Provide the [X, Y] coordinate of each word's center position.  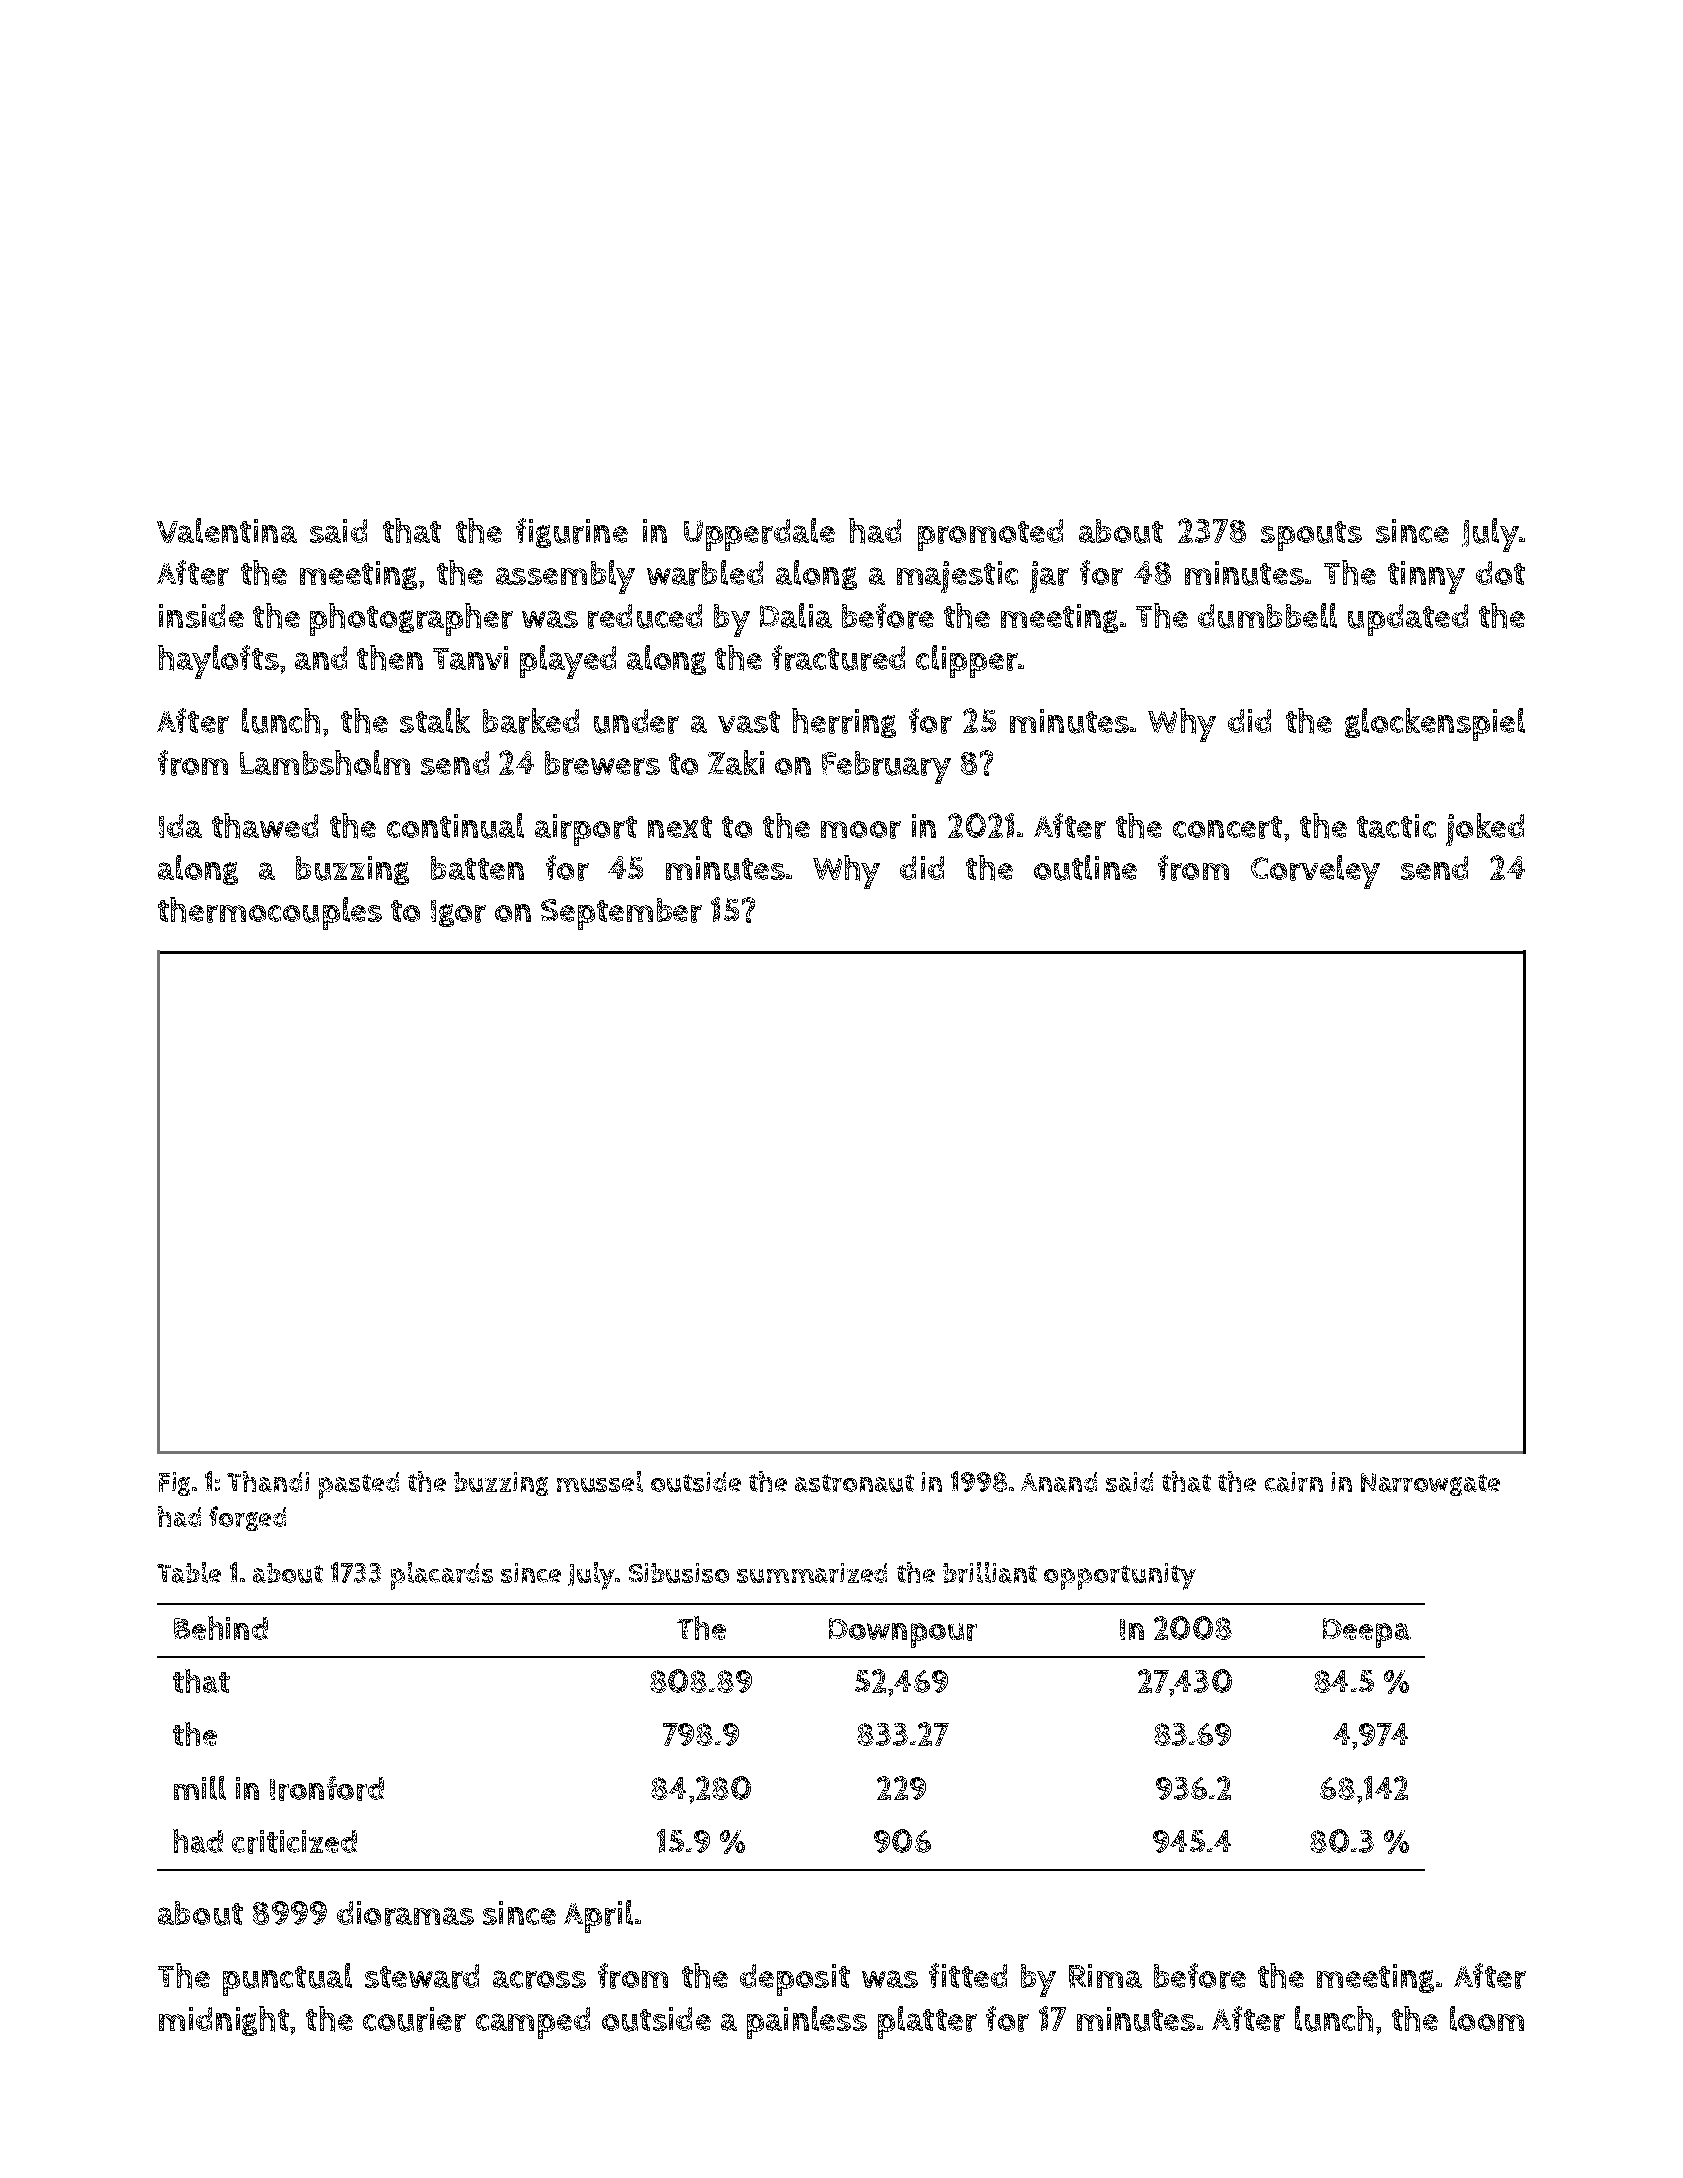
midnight [224, 2021]
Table [189, 1572]
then [390, 658]
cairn [1294, 1482]
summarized [812, 1573]
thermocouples [270, 913]
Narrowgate [1430, 1484]
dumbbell [1267, 616]
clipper [967, 661]
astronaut [854, 1483]
